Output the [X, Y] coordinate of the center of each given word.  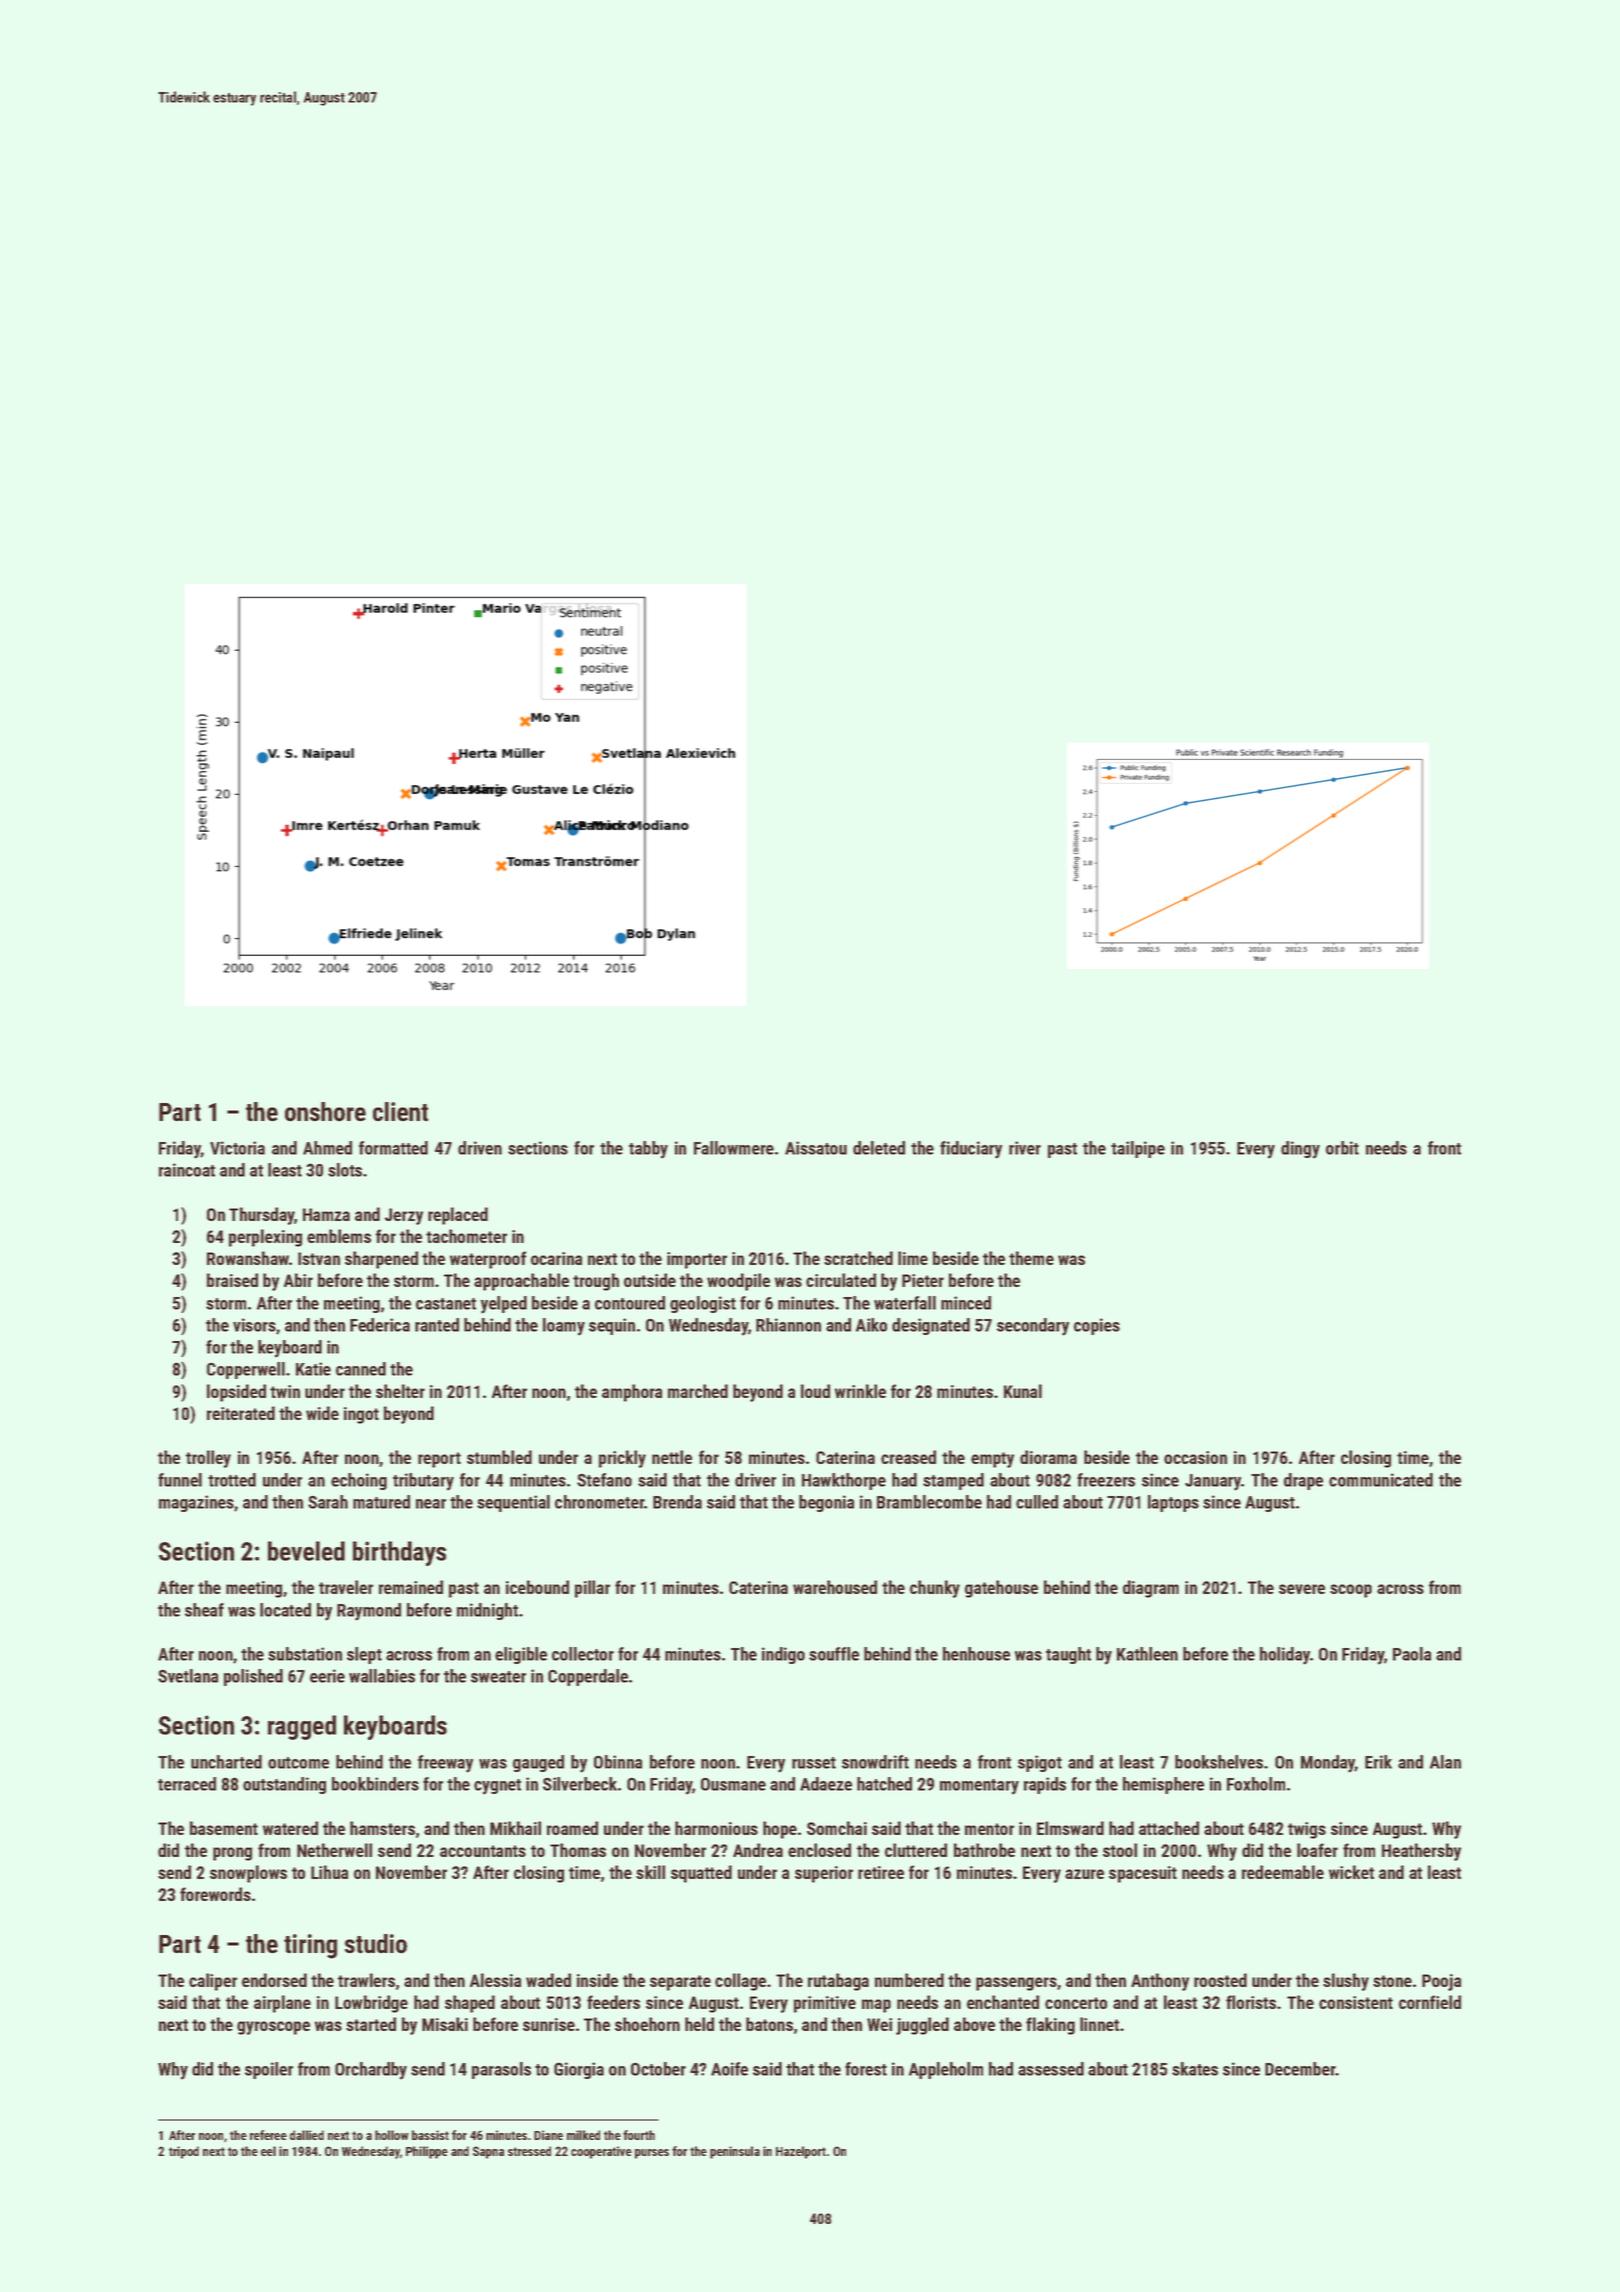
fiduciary [971, 1150]
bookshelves [1219, 1762]
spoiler [269, 2070]
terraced [187, 1784]
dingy [1300, 1150]
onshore [325, 1112]
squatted [701, 1874]
